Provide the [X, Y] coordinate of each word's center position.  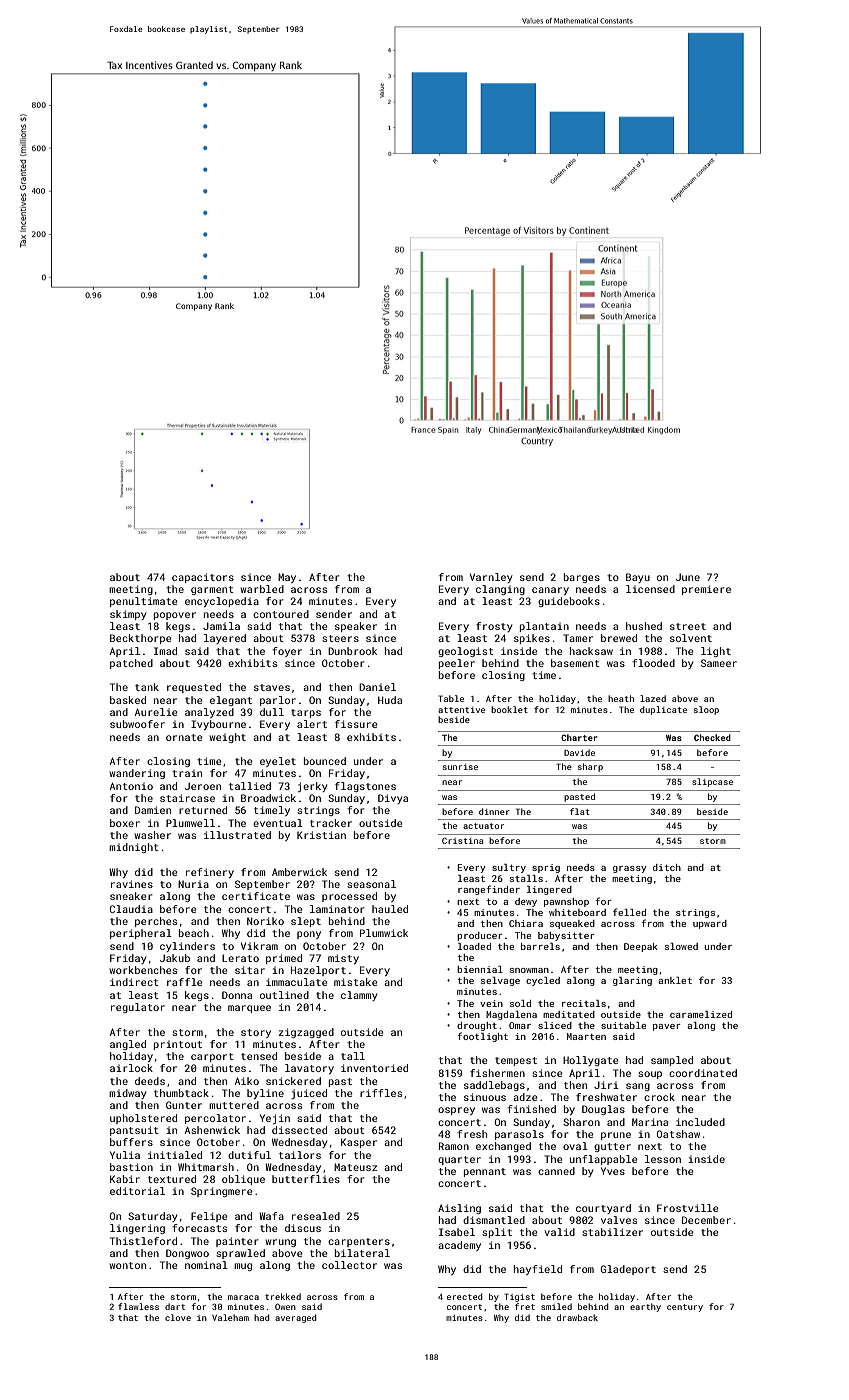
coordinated [703, 1073]
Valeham [230, 1317]
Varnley [491, 578]
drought [477, 1026]
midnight [134, 848]
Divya [393, 799]
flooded [653, 663]
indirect [134, 982]
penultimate [144, 602]
